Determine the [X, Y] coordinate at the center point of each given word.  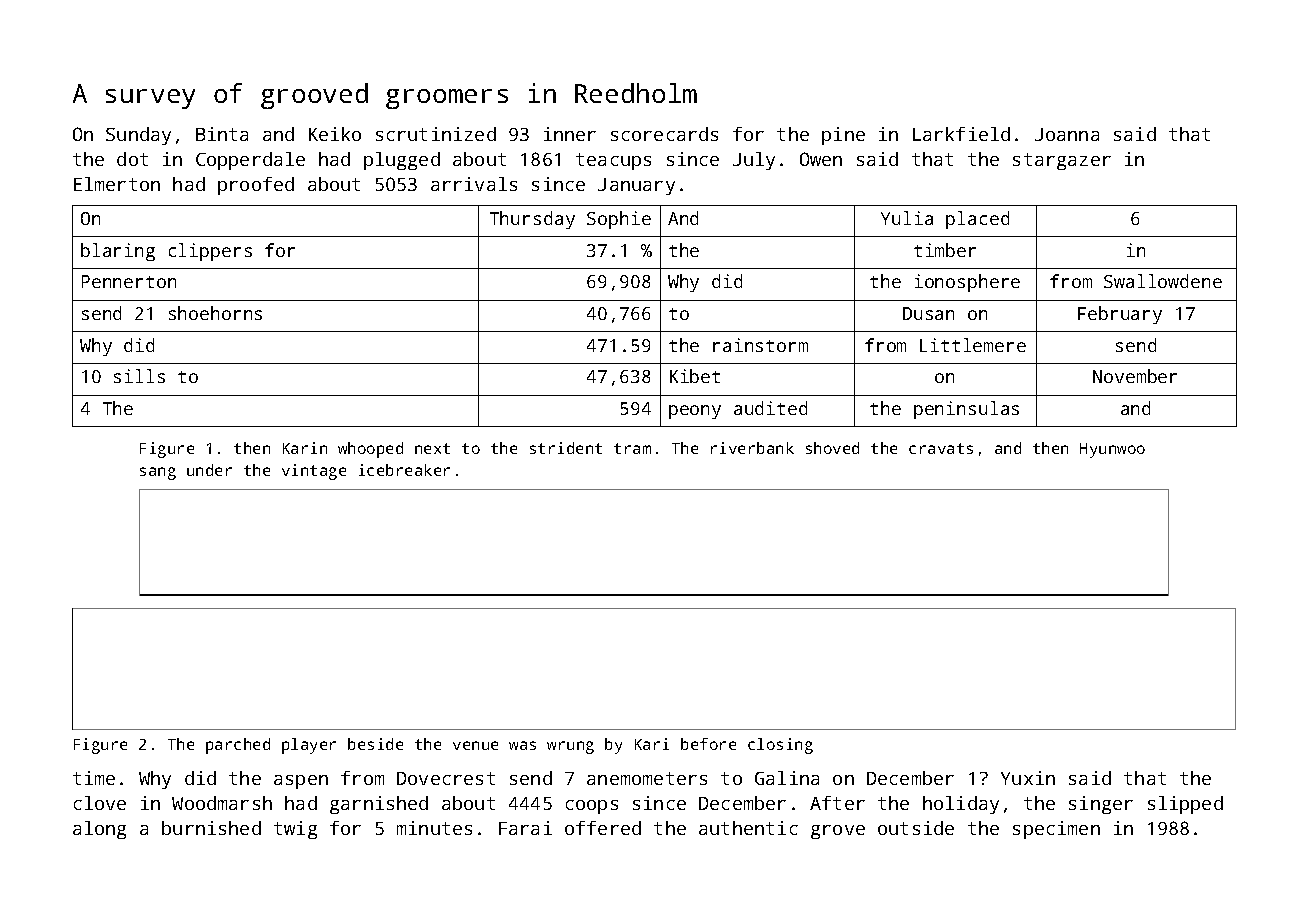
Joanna [1067, 134]
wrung [570, 747]
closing [780, 746]
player [309, 746]
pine [843, 136]
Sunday [138, 136]
